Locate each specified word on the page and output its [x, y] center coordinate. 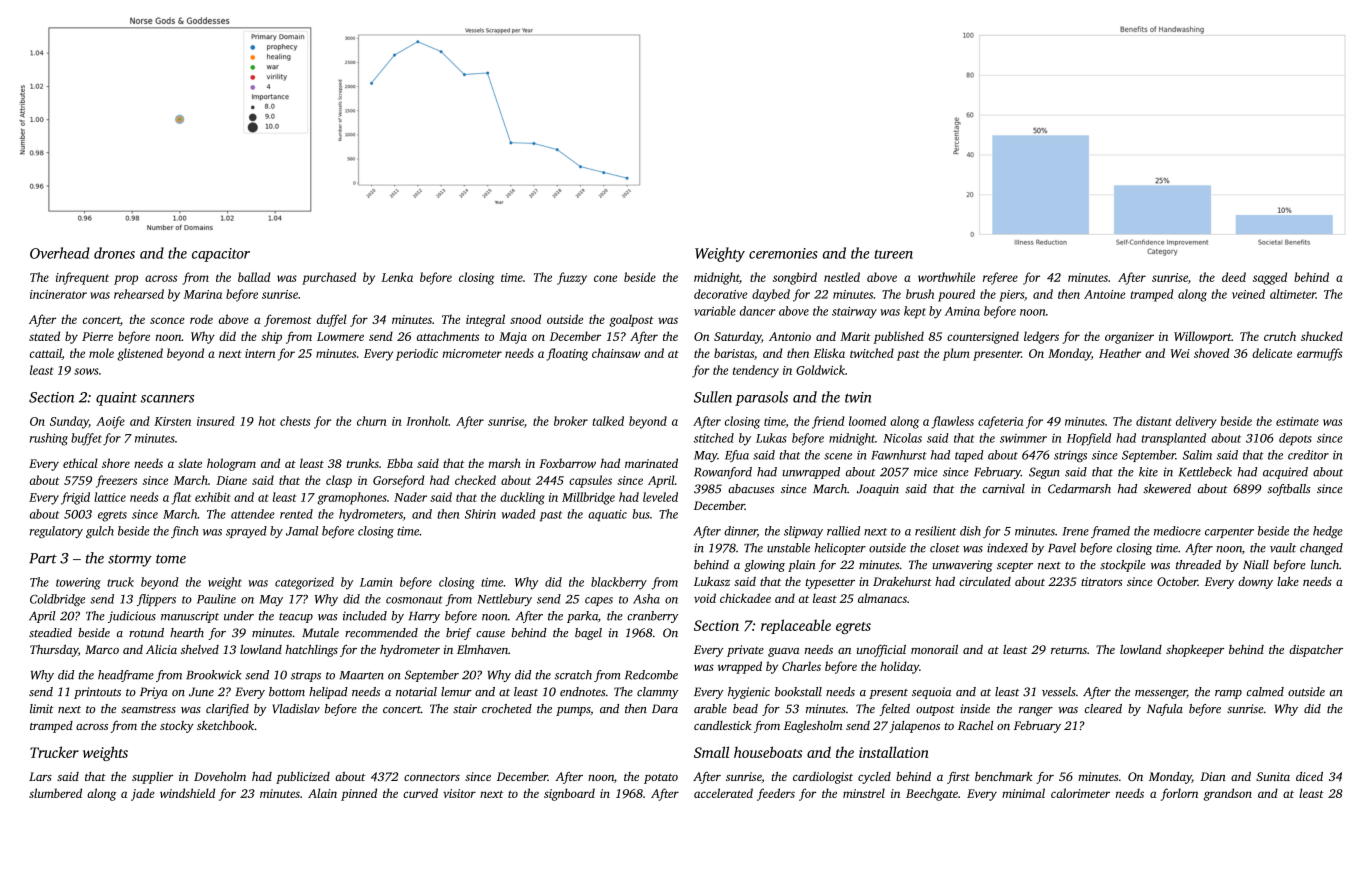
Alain [322, 793]
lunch [1325, 565]
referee [1000, 278]
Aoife [110, 422]
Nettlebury [504, 600]
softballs [1289, 490]
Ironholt [427, 421]
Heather [1120, 353]
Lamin [376, 582]
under [239, 616]
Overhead [60, 253]
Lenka [397, 277]
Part [43, 558]
